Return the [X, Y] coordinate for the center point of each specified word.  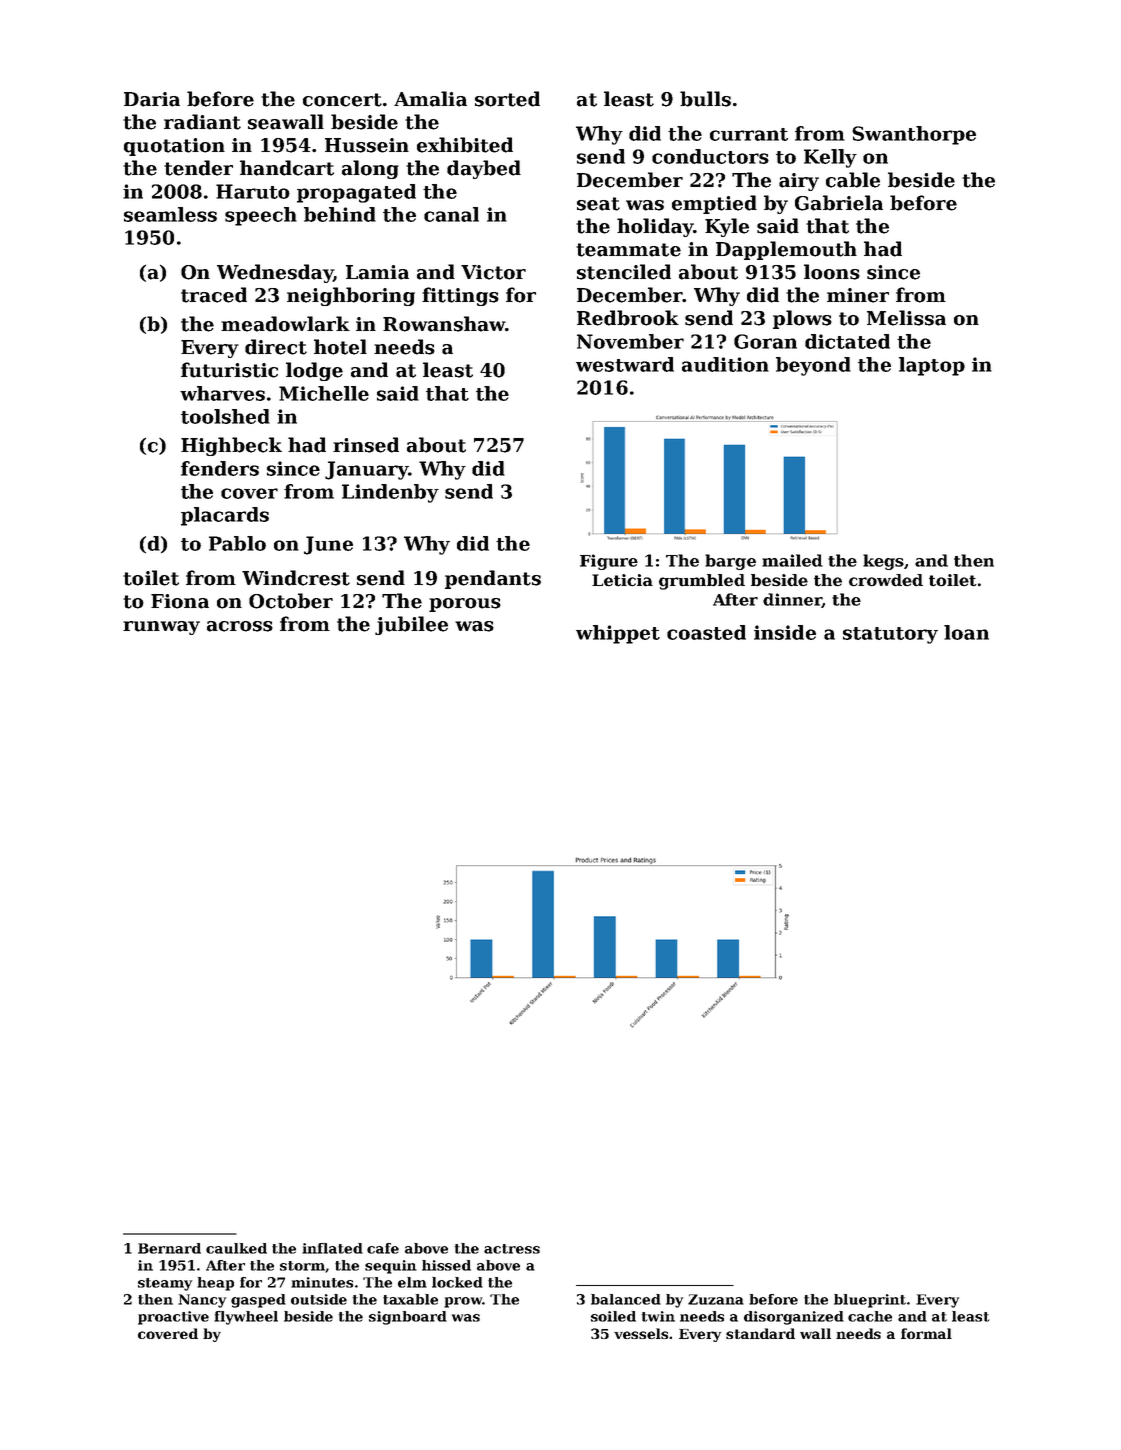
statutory [890, 635]
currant [749, 134]
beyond [813, 366]
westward [625, 364]
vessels [641, 1333]
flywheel [246, 1318]
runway [161, 628]
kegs [883, 562]
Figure [609, 562]
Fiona [180, 601]
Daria [152, 99]
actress [512, 1249]
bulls [705, 99]
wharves [222, 393]
